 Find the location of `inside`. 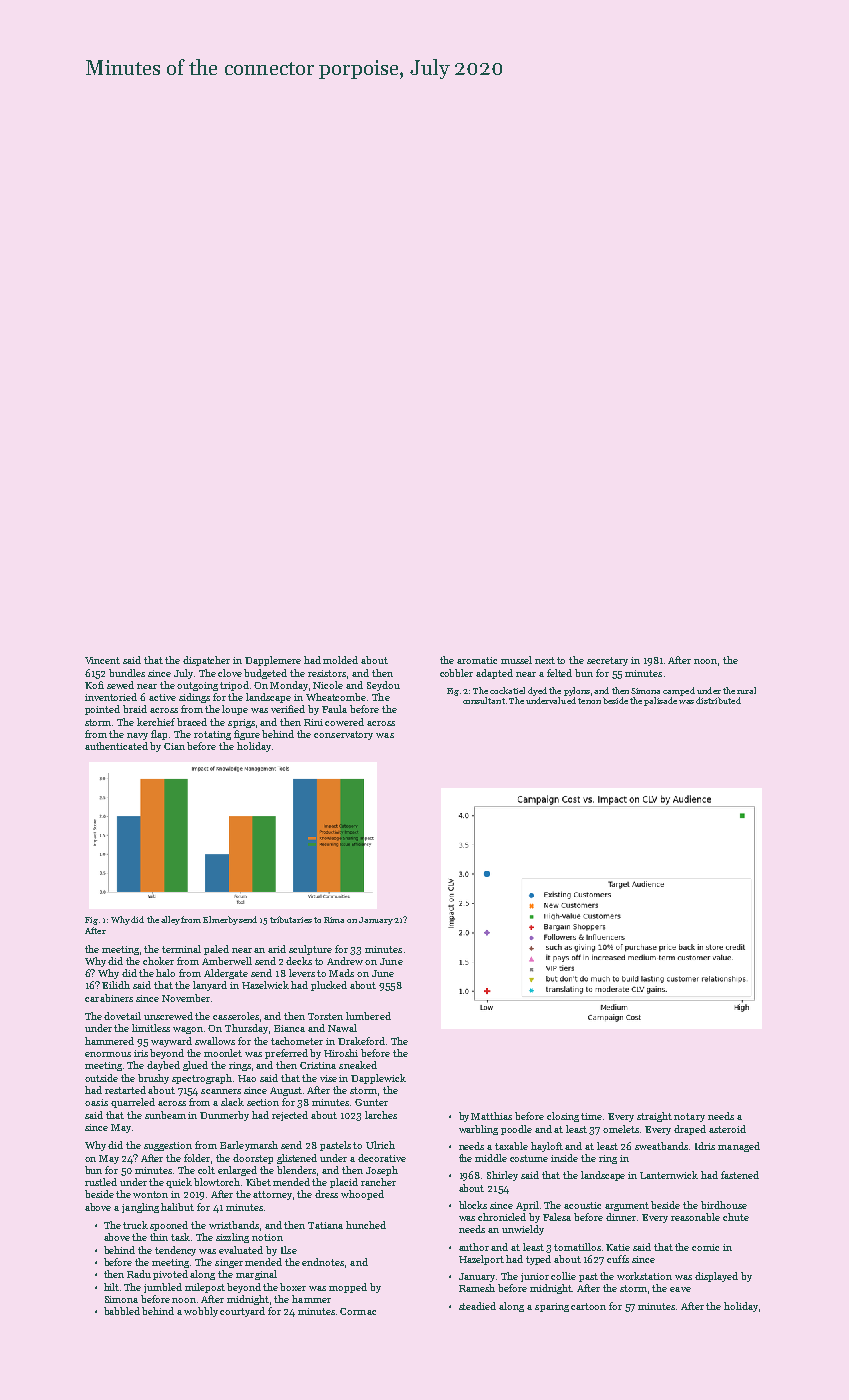

inside is located at coordinates (564, 1158).
